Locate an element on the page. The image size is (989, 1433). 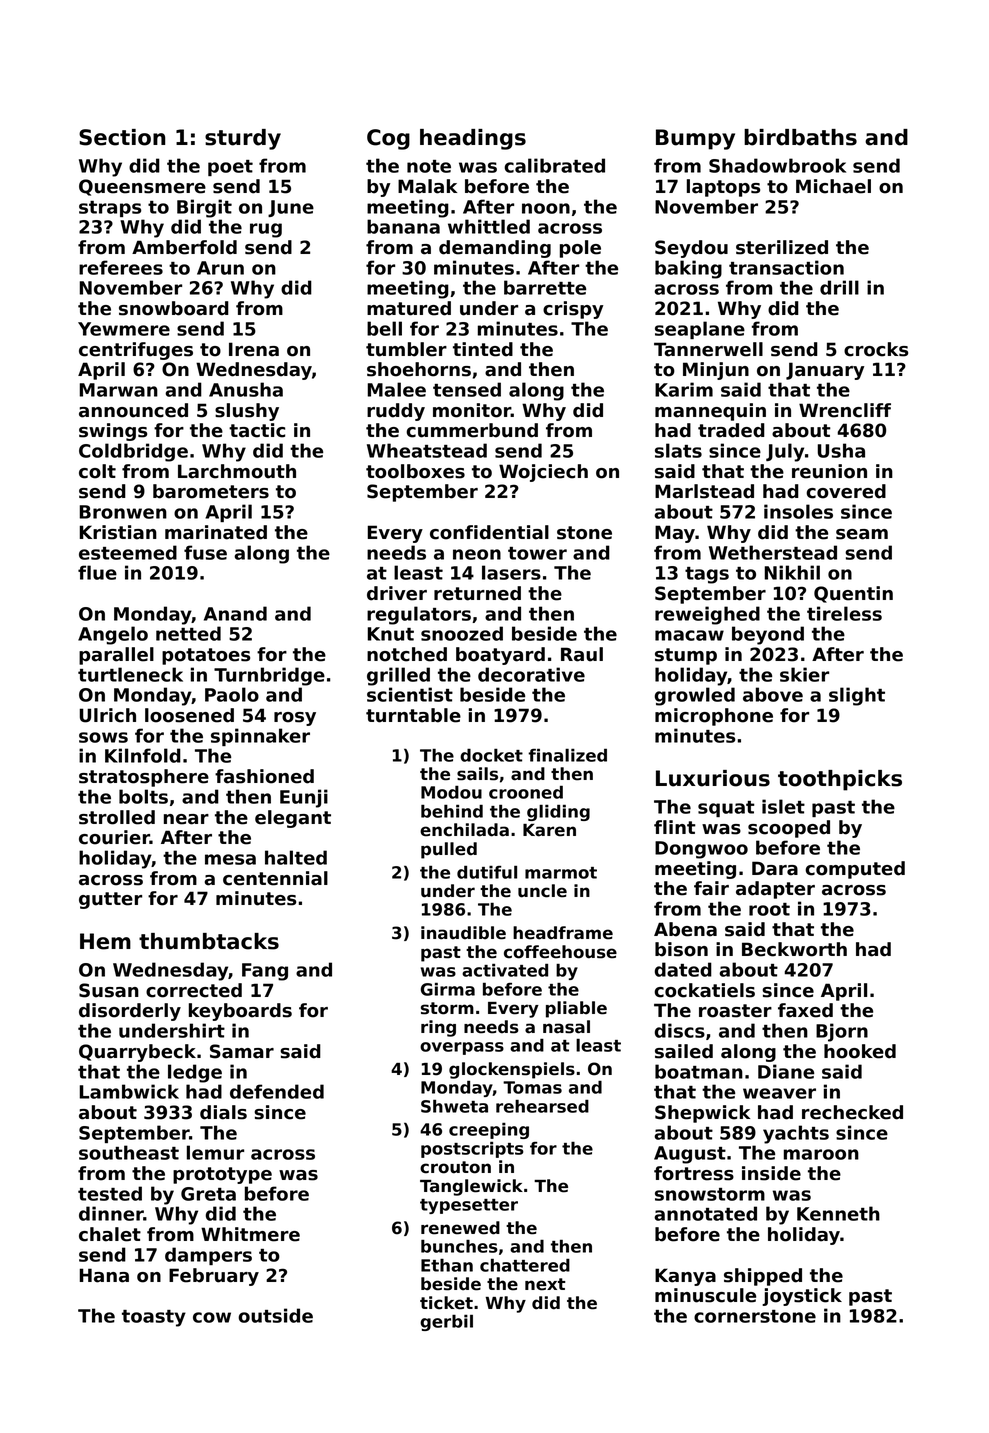
Section is located at coordinates (122, 137).
